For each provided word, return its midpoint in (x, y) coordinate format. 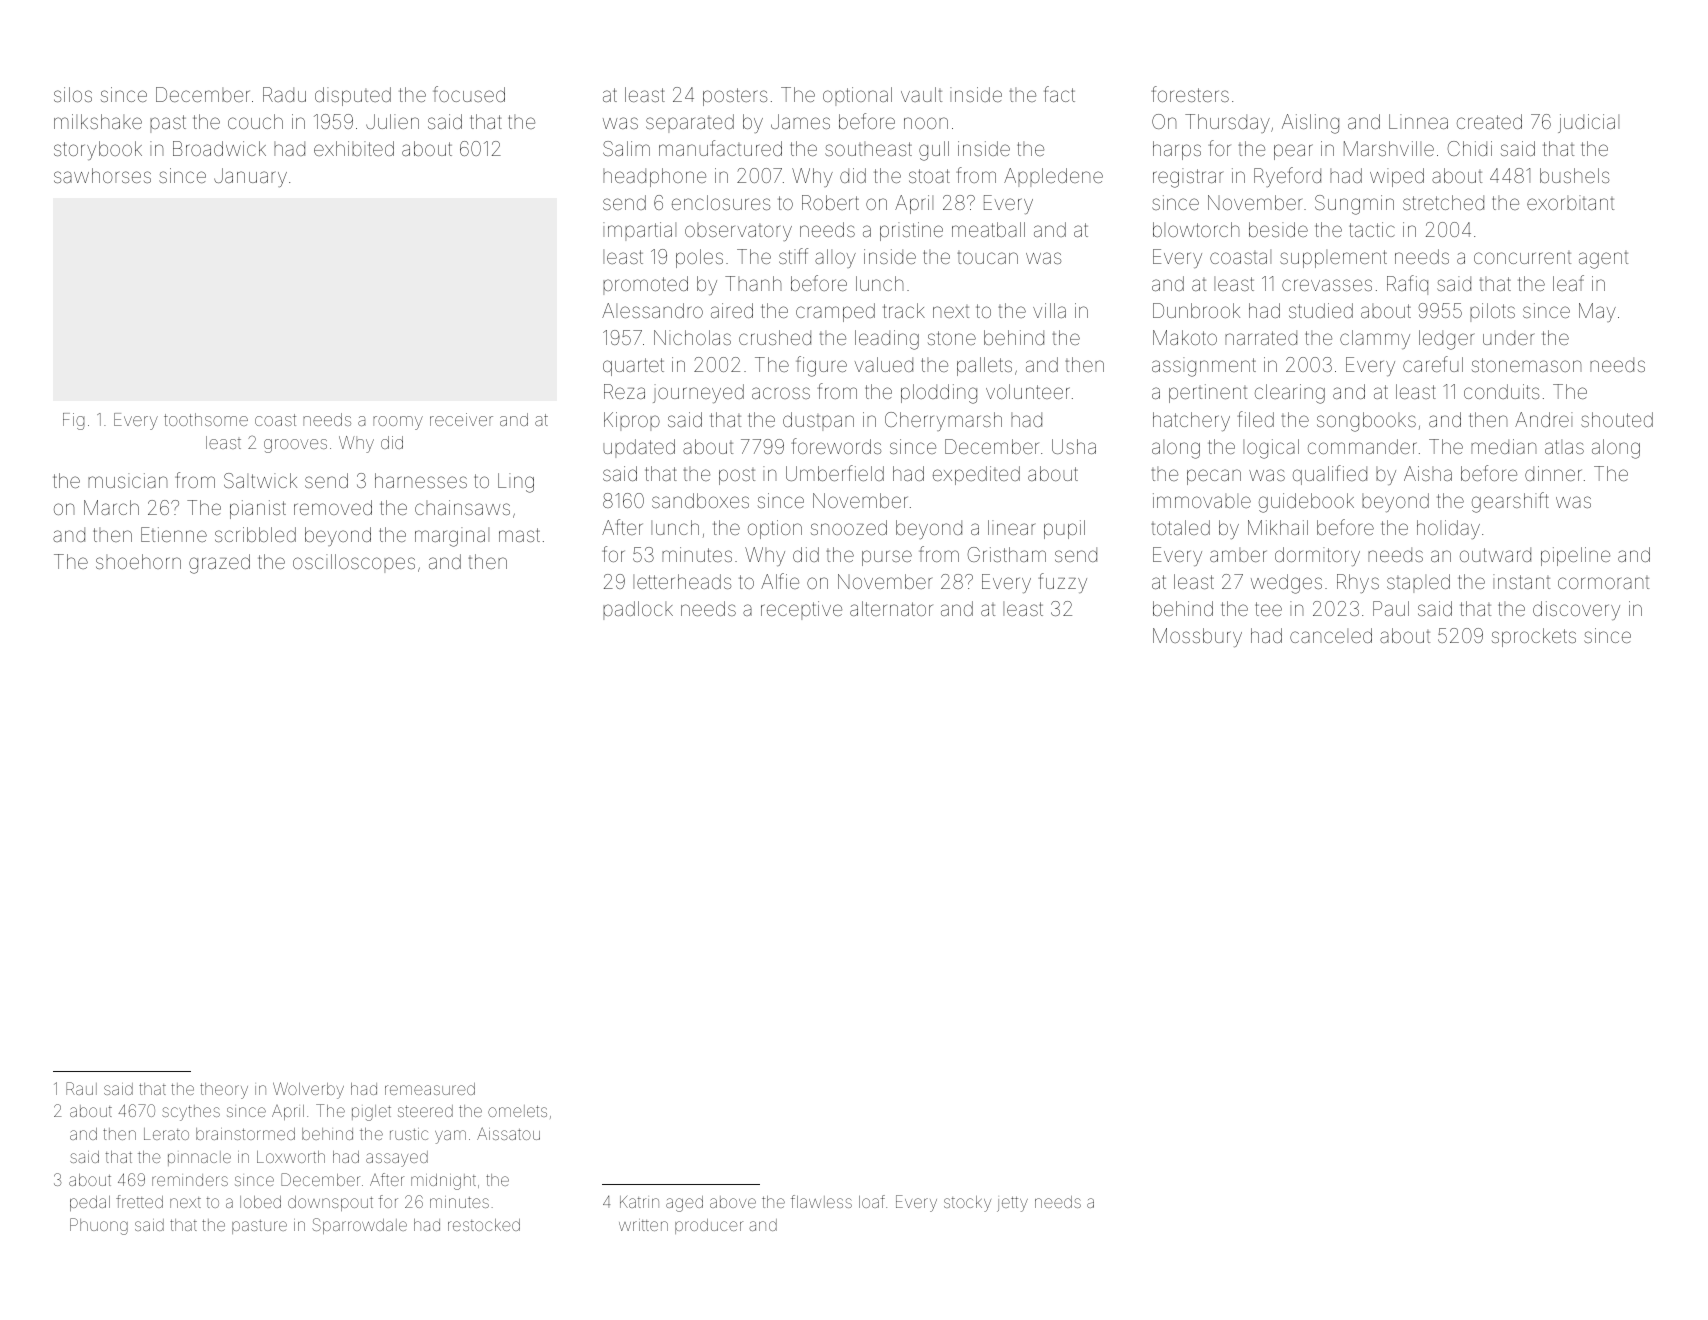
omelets (517, 1111)
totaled (1180, 527)
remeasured (430, 1089)
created (1489, 121)
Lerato (166, 1134)
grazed (219, 564)
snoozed (849, 527)
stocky (967, 1204)
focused (469, 94)
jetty (1012, 1204)
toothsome (206, 419)
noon (926, 123)
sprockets (1534, 637)
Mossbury (1197, 637)
